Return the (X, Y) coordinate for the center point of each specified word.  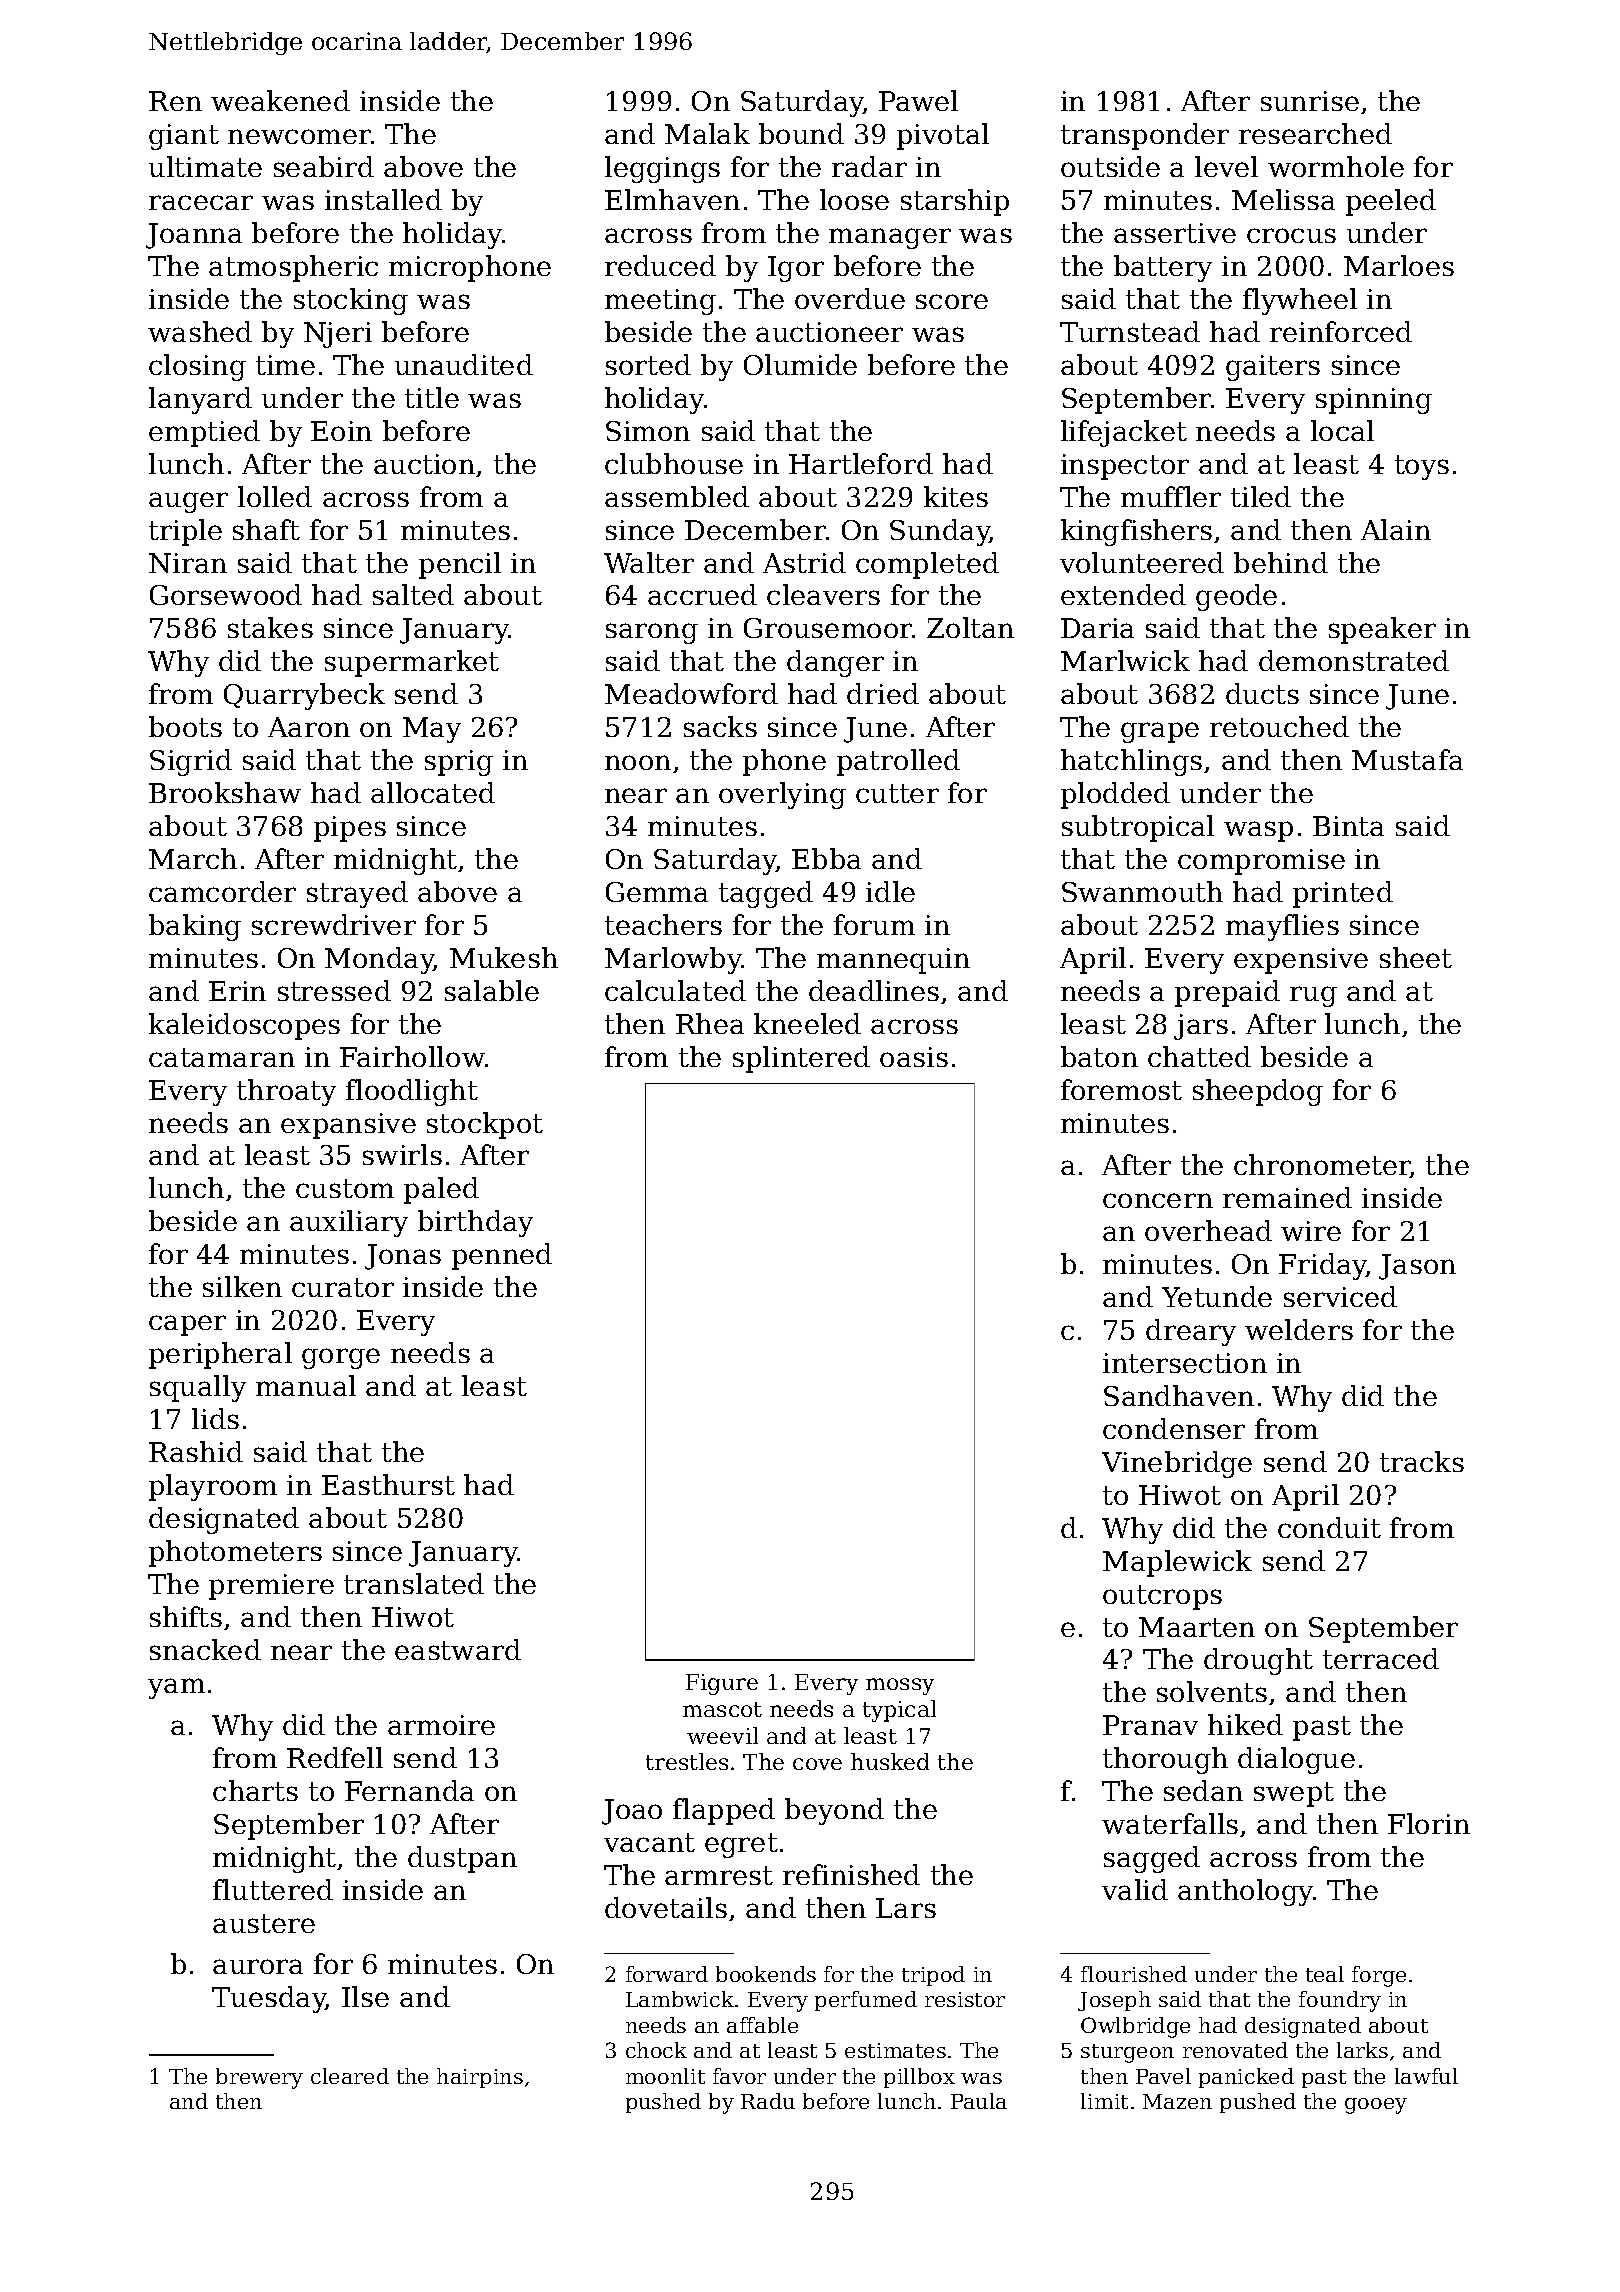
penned (502, 1256)
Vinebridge (1177, 1464)
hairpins (480, 2078)
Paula (979, 2101)
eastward (458, 1649)
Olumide (800, 364)
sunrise (1310, 101)
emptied (204, 433)
